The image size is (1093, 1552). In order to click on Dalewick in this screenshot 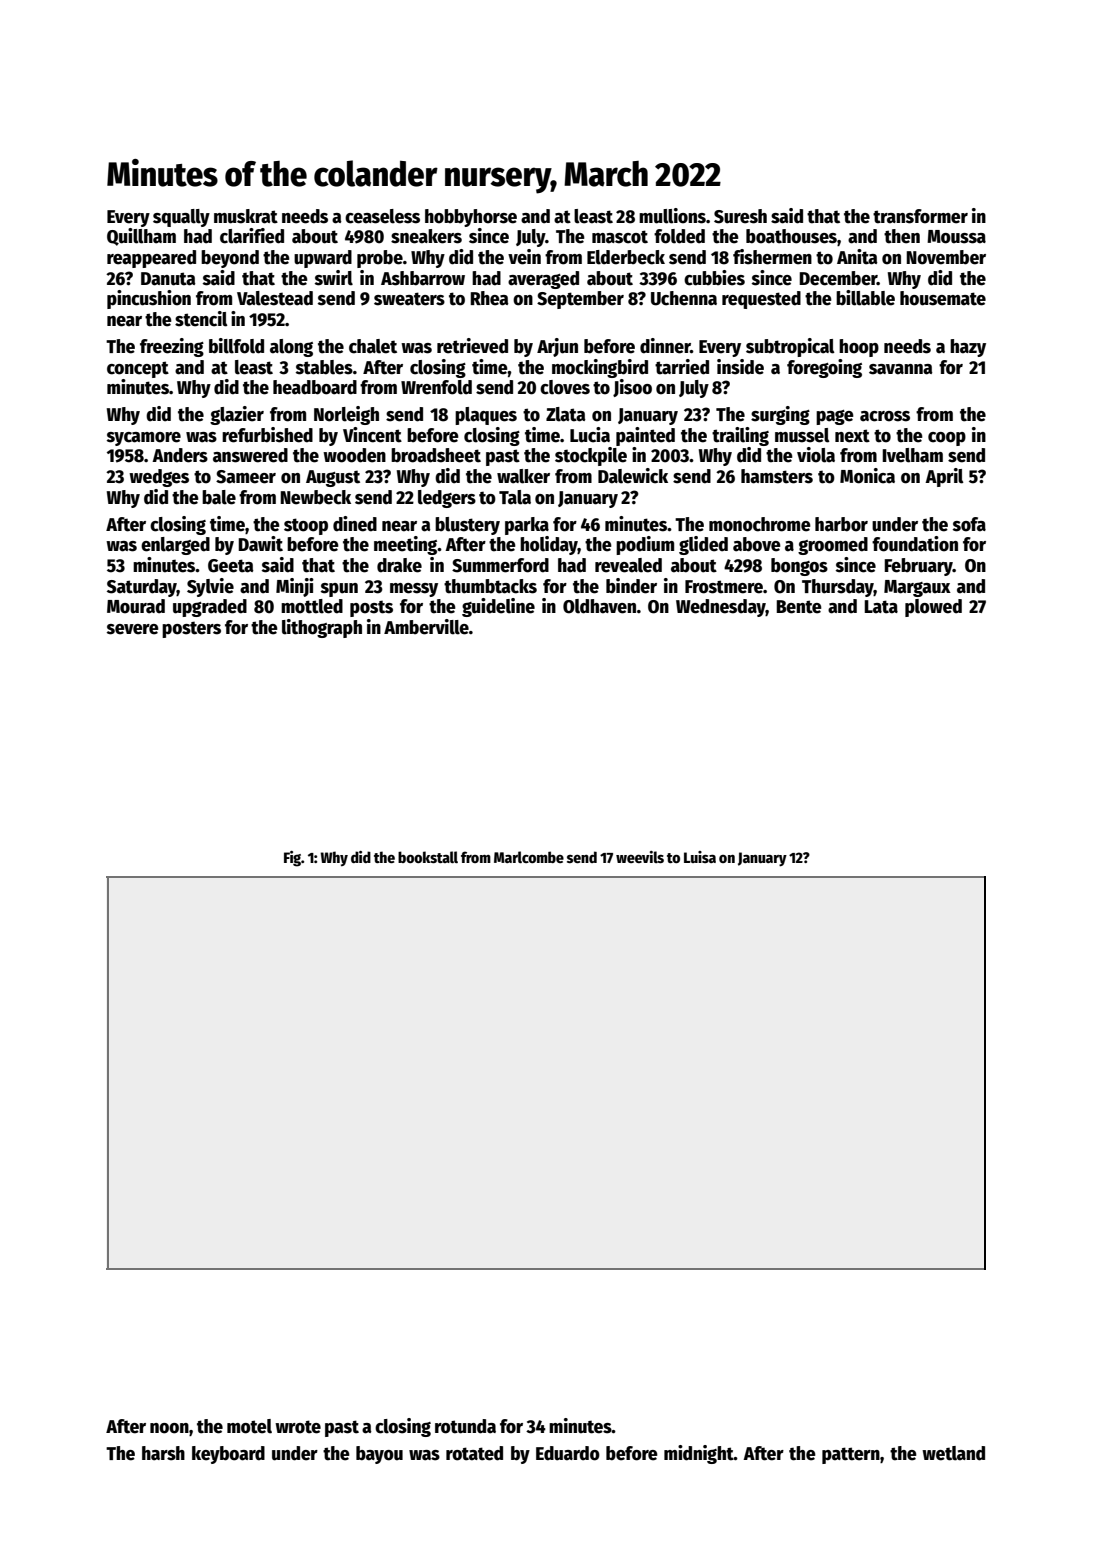, I will do `click(633, 476)`.
